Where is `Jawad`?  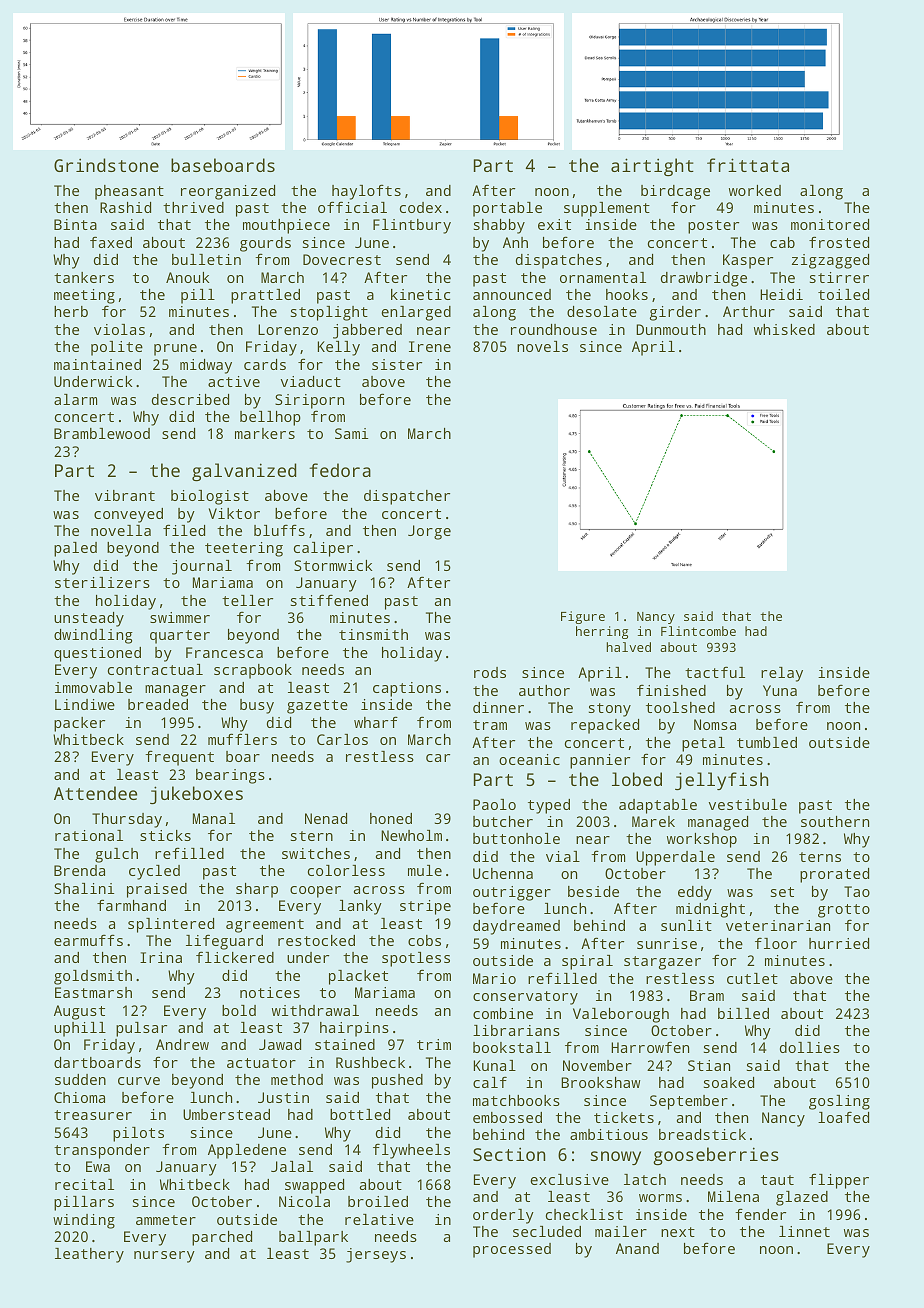 Jawad is located at coordinates (280, 1044).
